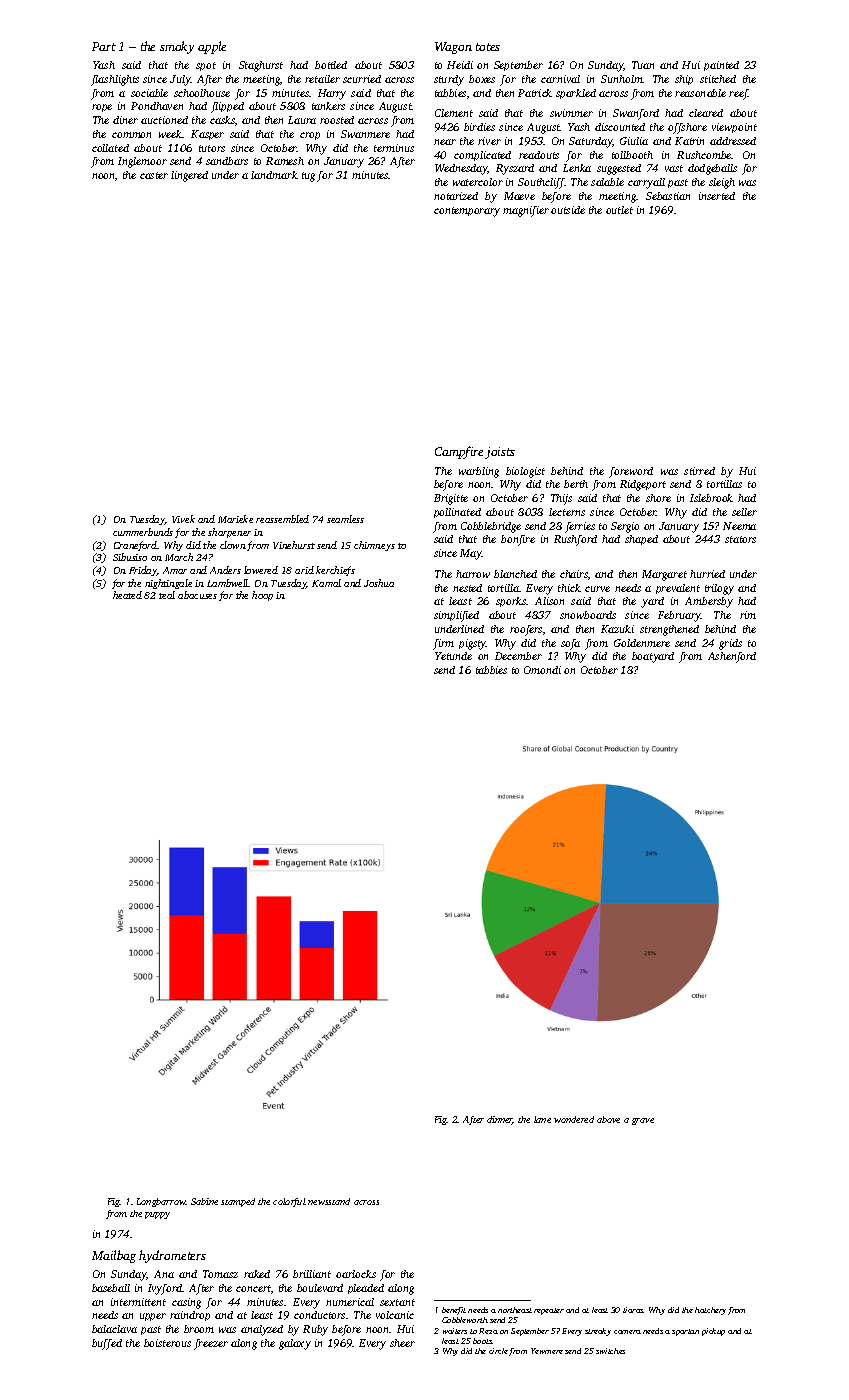 This screenshot has height=1400, width=849. Describe the element at coordinates (115, 80) in the screenshot. I see `flashlights` at that location.
